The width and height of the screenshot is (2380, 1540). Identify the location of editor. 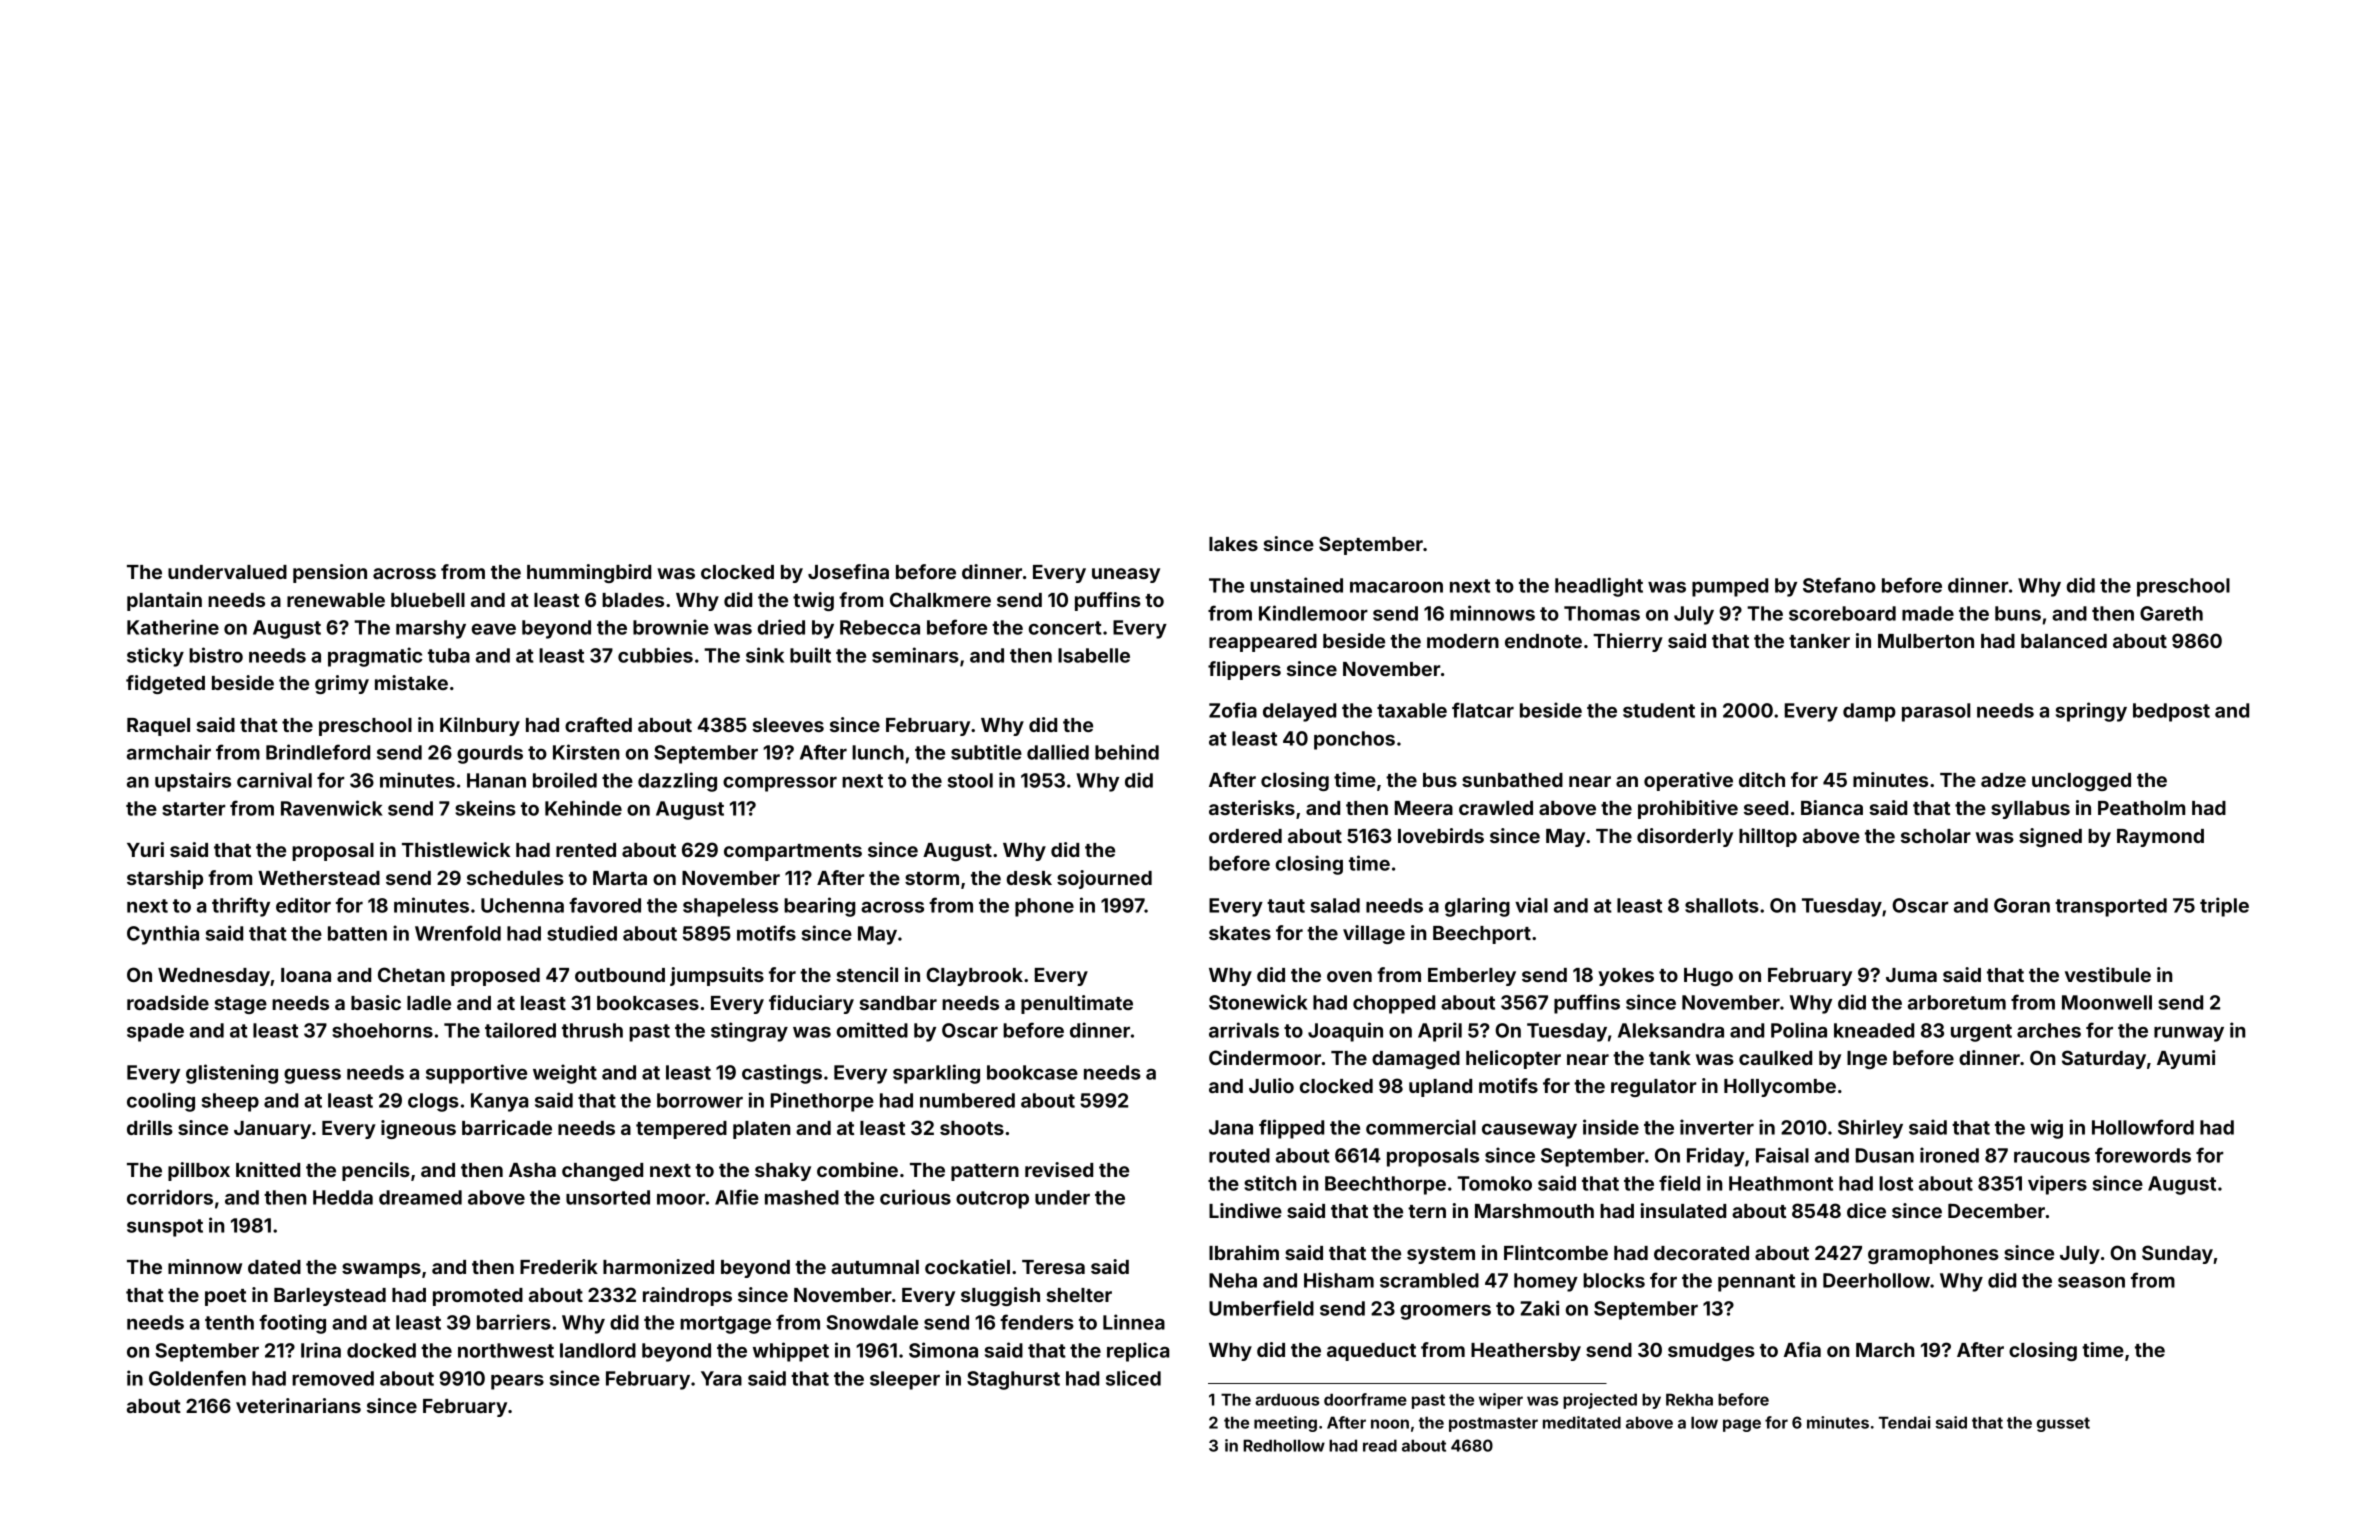
(303, 905).
